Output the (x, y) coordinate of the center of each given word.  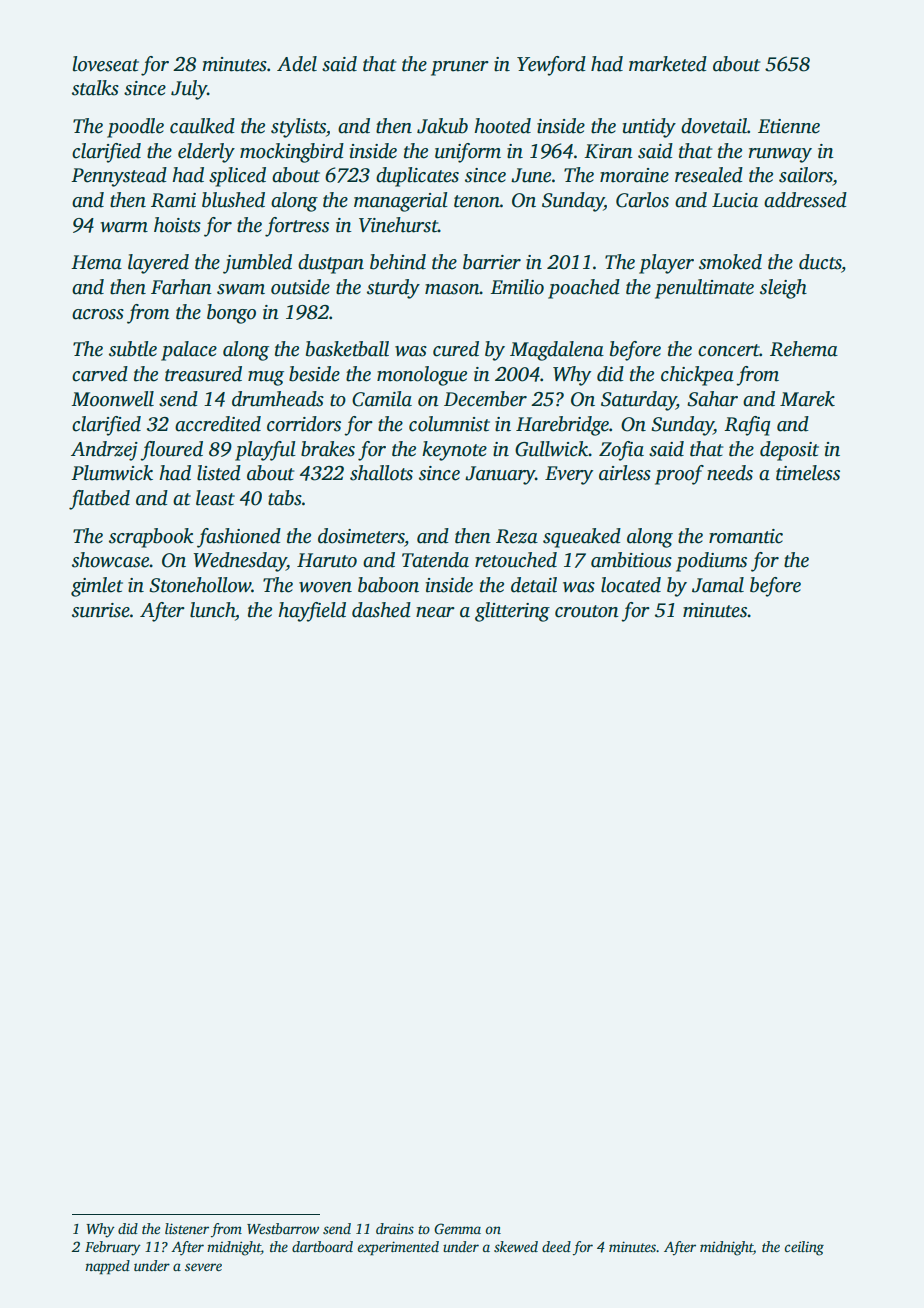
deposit (789, 451)
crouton (587, 611)
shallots (381, 473)
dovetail (714, 126)
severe (203, 1267)
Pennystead (119, 177)
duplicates (417, 177)
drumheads (278, 399)
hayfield (312, 612)
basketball (347, 349)
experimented (398, 1248)
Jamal (718, 585)
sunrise (101, 610)
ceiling (804, 1248)
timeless (808, 473)
